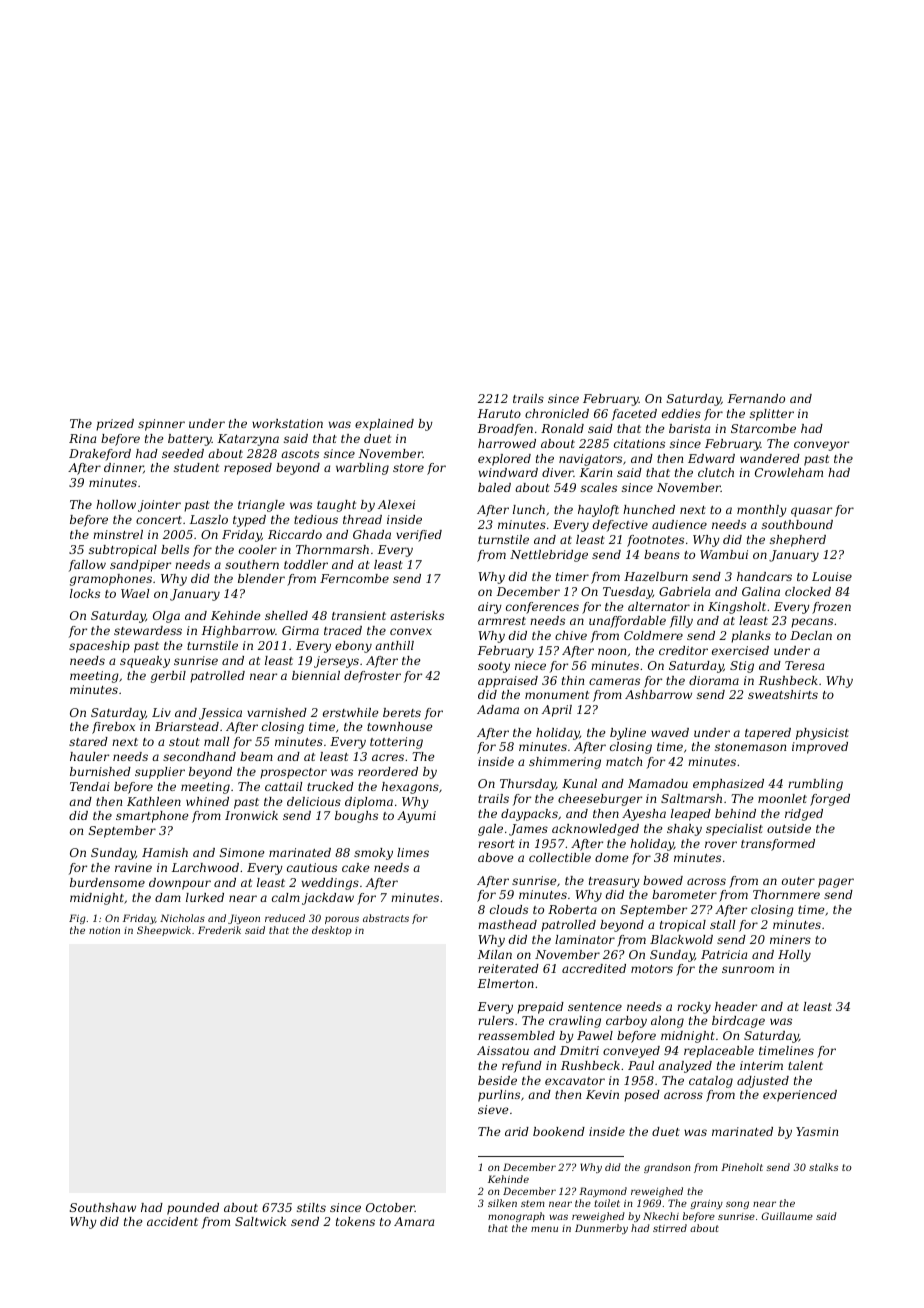 This page has width=924, height=1308. Describe the element at coordinates (311, 1207) in the page. I see `stilts` at that location.
